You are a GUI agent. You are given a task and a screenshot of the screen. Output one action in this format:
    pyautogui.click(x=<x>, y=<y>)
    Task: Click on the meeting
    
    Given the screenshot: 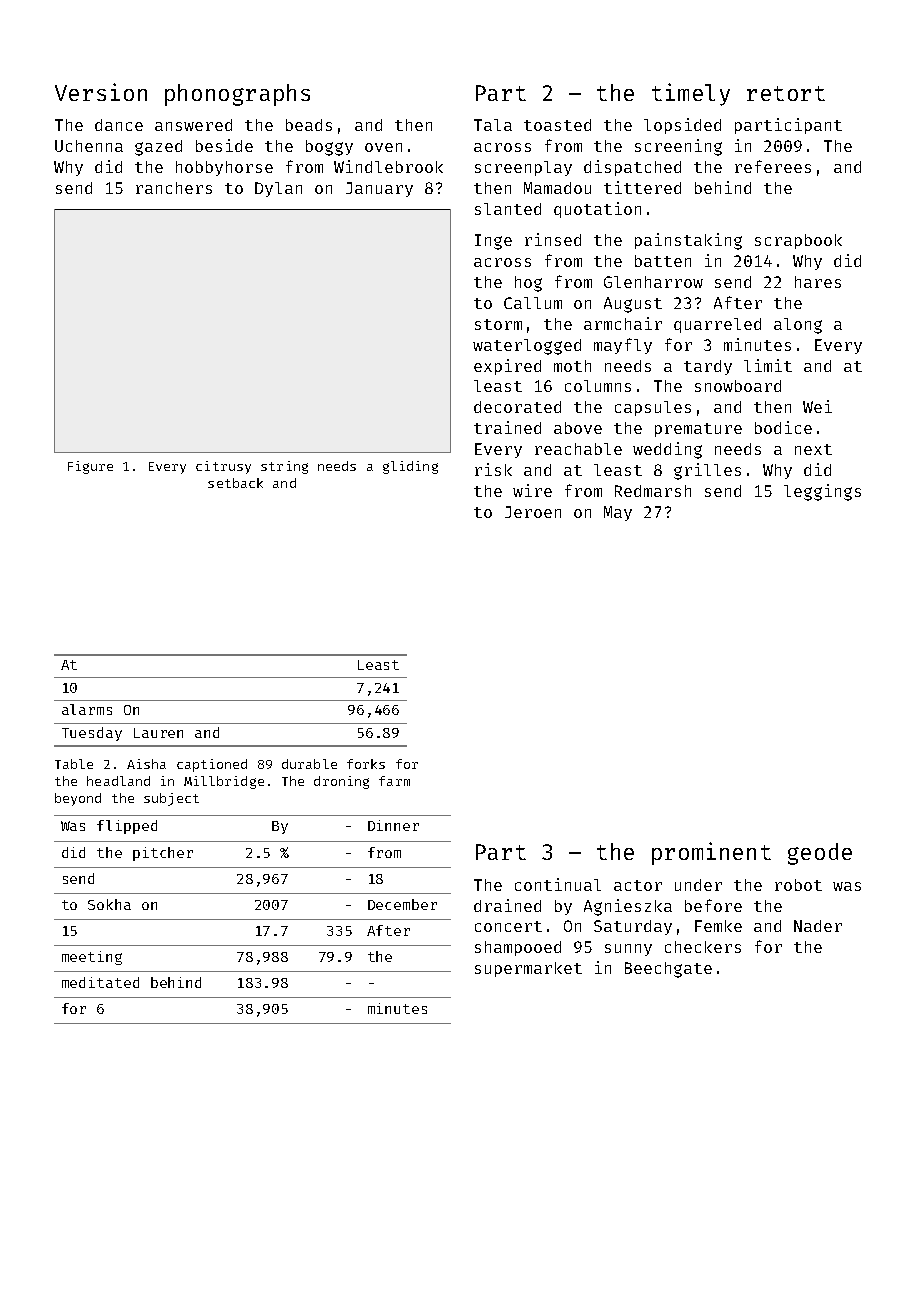 What is the action you would take?
    pyautogui.click(x=92, y=958)
